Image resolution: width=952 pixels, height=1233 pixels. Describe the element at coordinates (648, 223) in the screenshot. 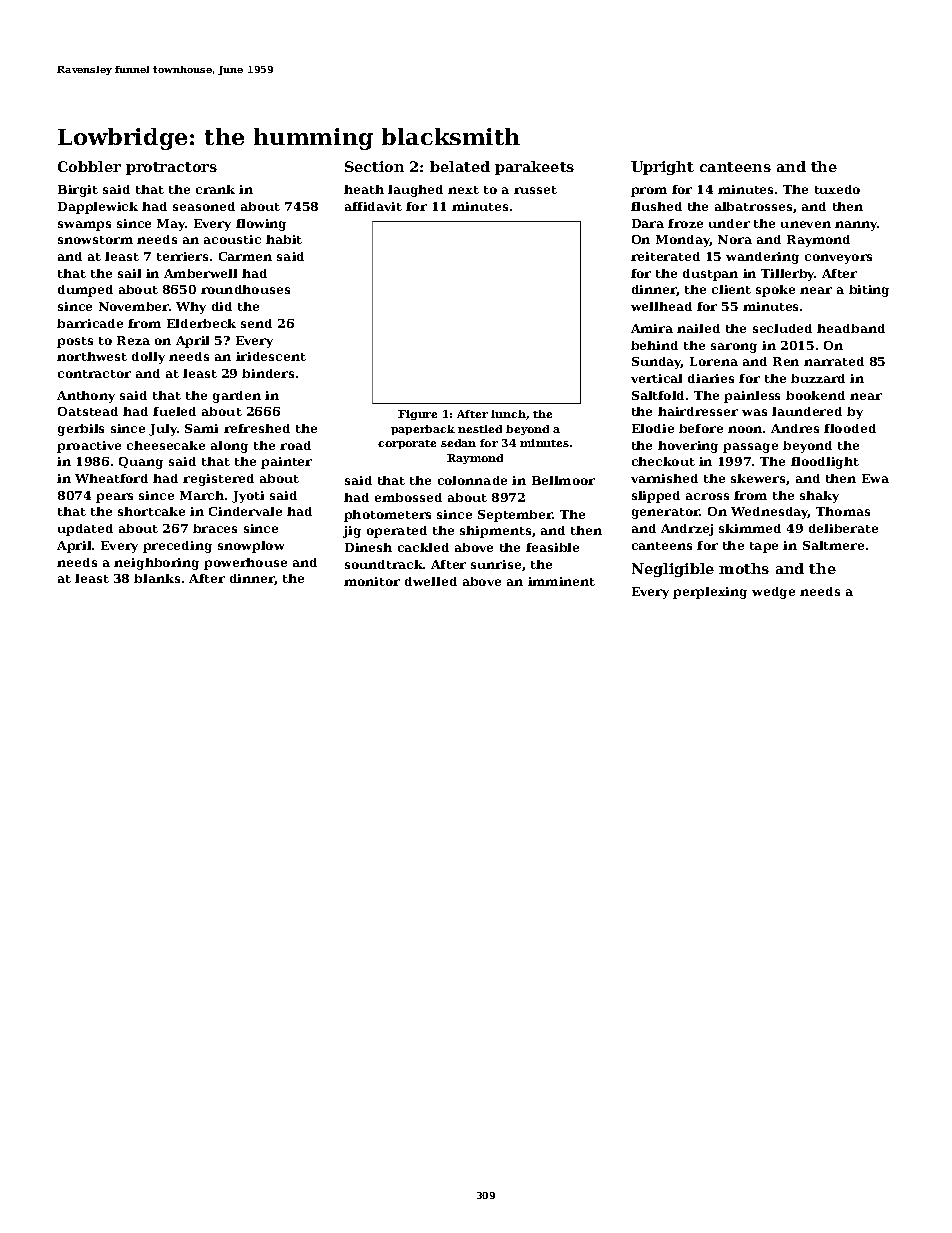

I see `Dara` at that location.
